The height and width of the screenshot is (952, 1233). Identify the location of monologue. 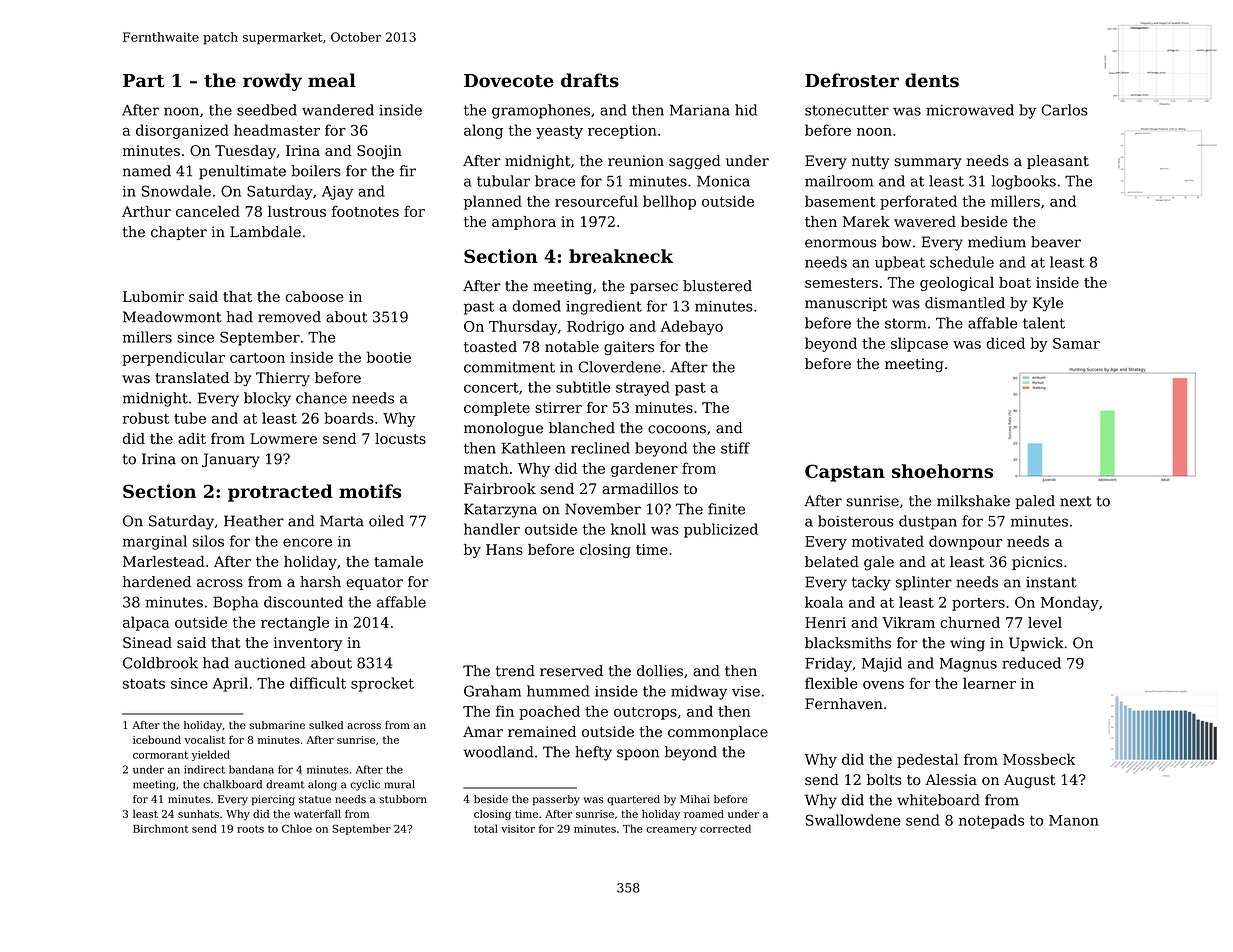
(503, 429).
